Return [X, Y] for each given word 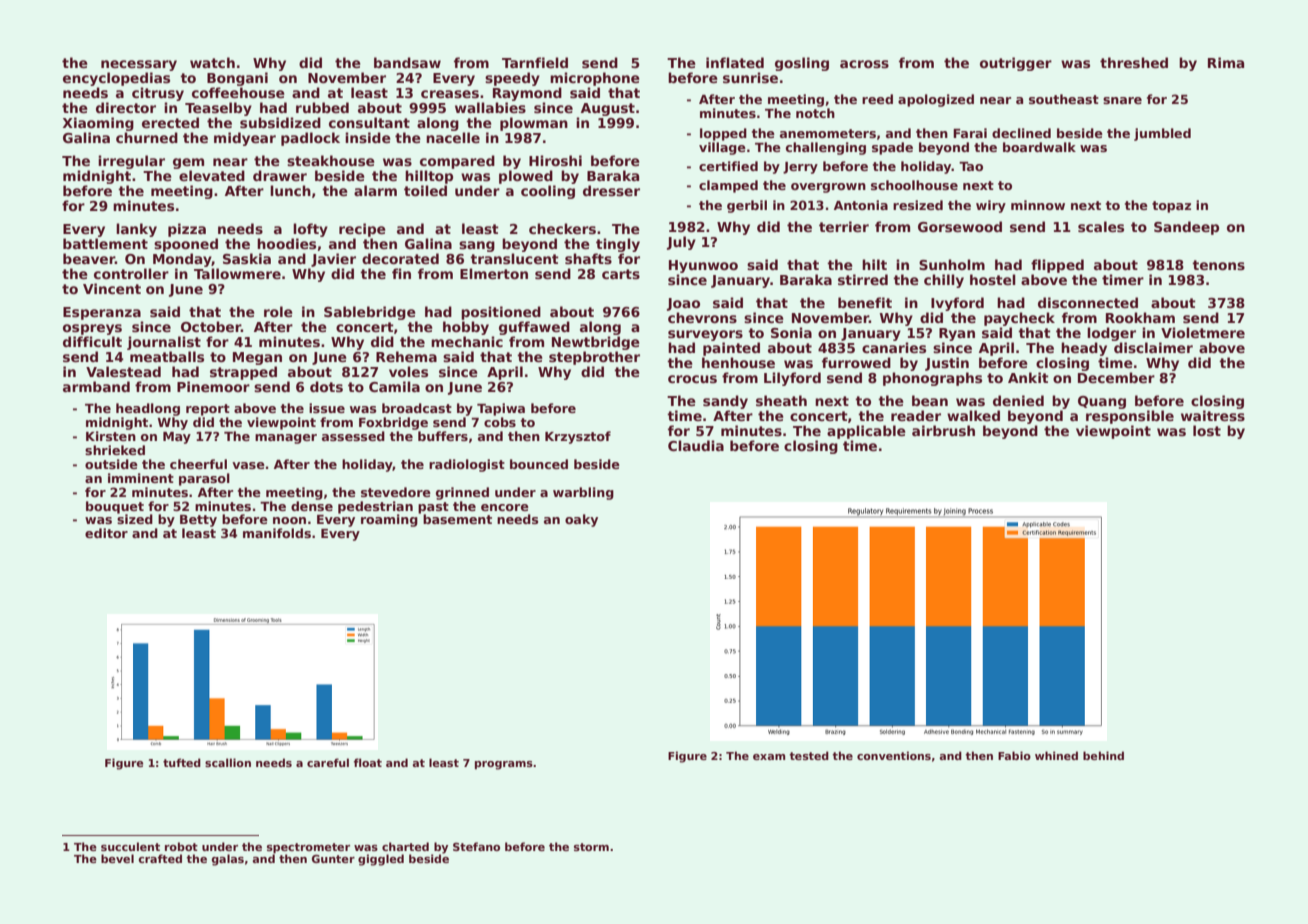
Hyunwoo [703, 266]
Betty [198, 521]
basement [457, 519]
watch [212, 62]
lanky [136, 230]
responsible [1130, 417]
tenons [1218, 265]
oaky [581, 520]
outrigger [1016, 64]
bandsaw [407, 62]
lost [1207, 430]
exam [769, 757]
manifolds [277, 533]
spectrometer [308, 848]
